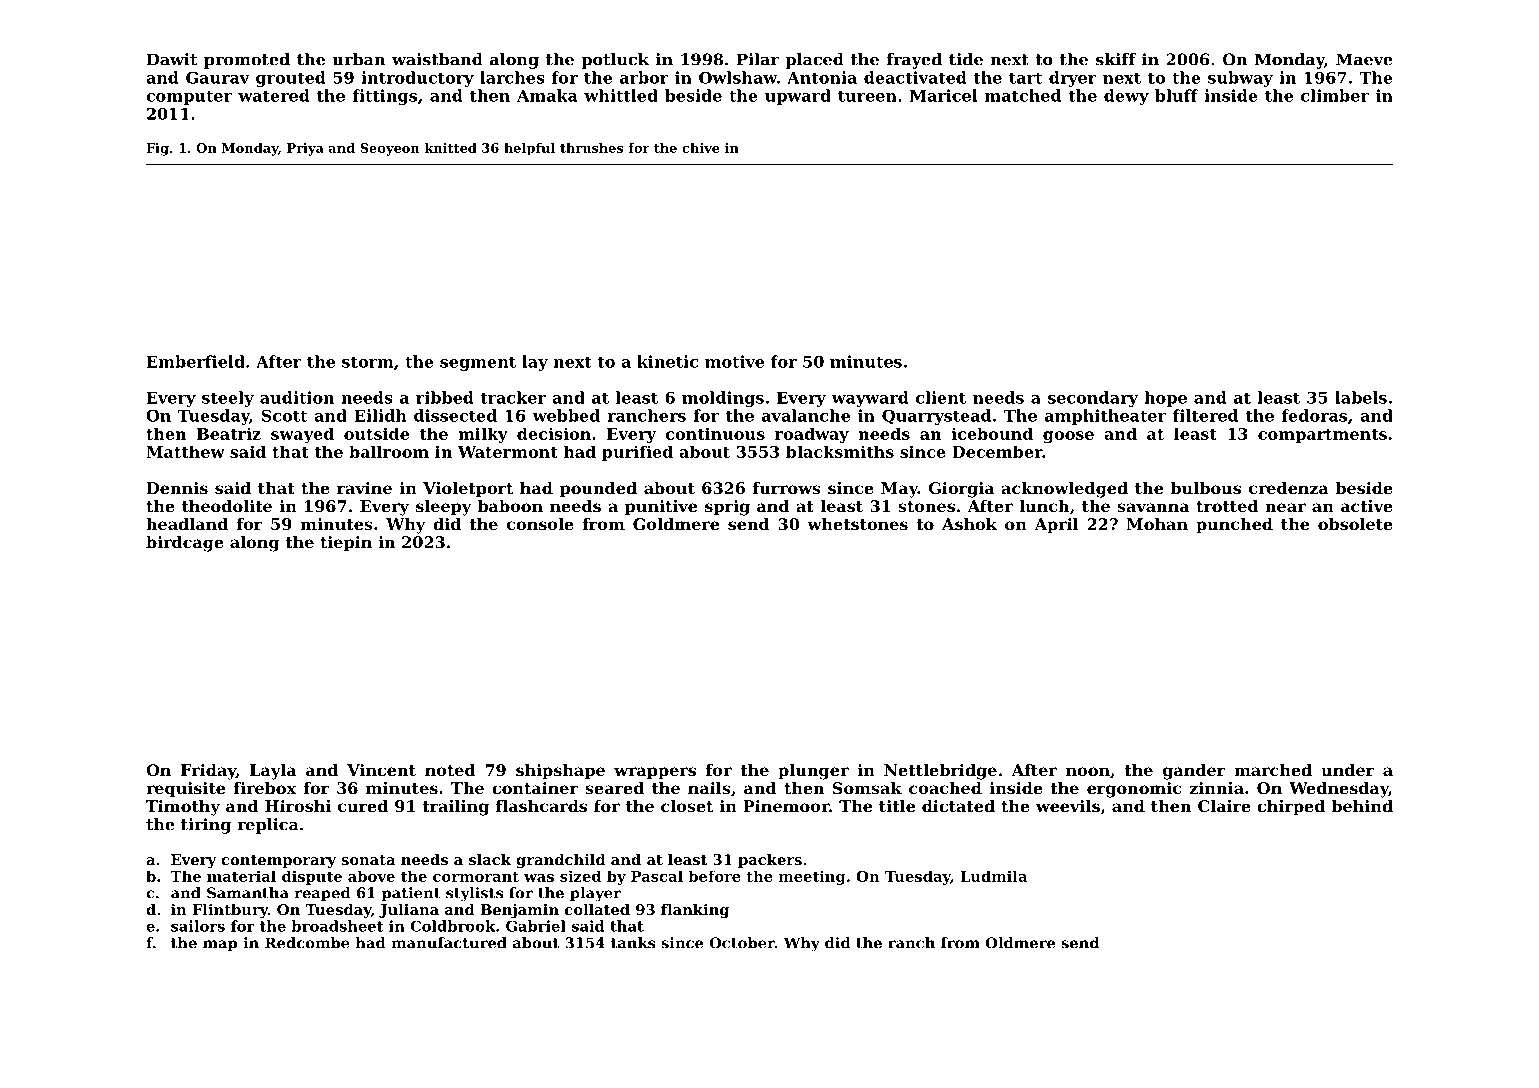  Describe the element at coordinates (1088, 771) in the screenshot. I see `noon` at that location.
